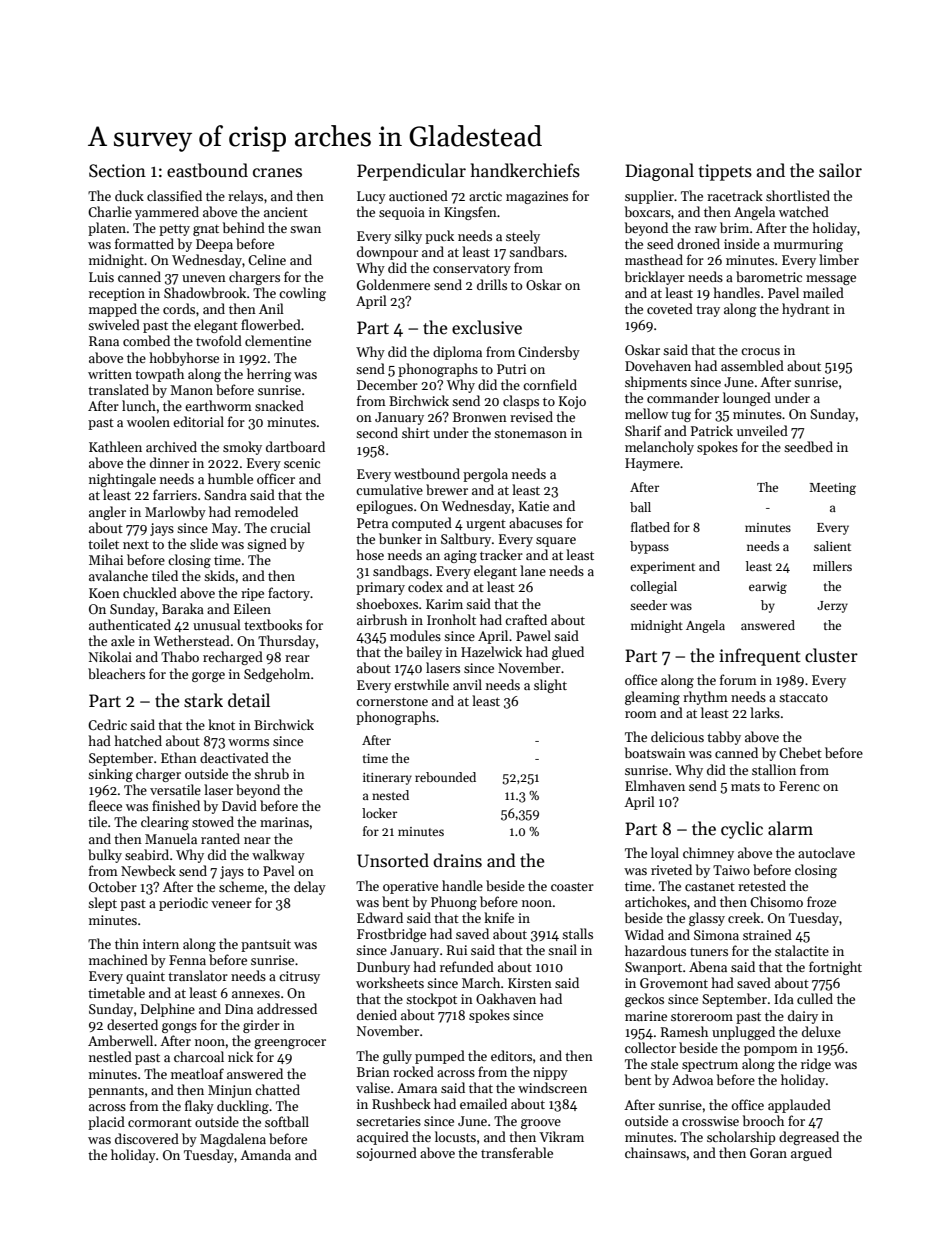 The height and width of the image is (1233, 952). I want to click on coveted, so click(670, 308).
